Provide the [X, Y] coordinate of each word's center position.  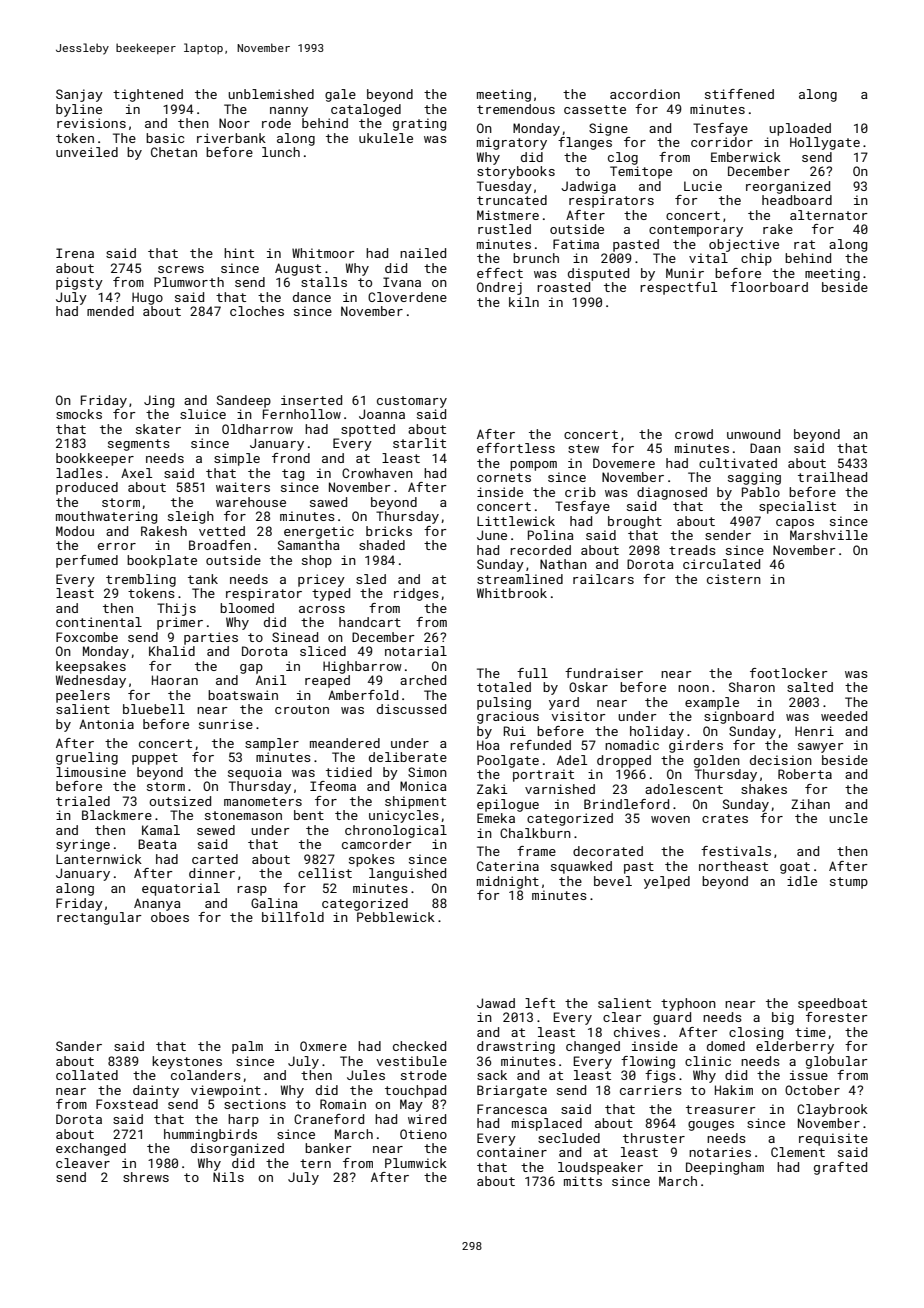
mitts [583, 1181]
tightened [148, 95]
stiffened [739, 94]
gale [340, 95]
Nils [228, 1177]
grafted [840, 1168]
